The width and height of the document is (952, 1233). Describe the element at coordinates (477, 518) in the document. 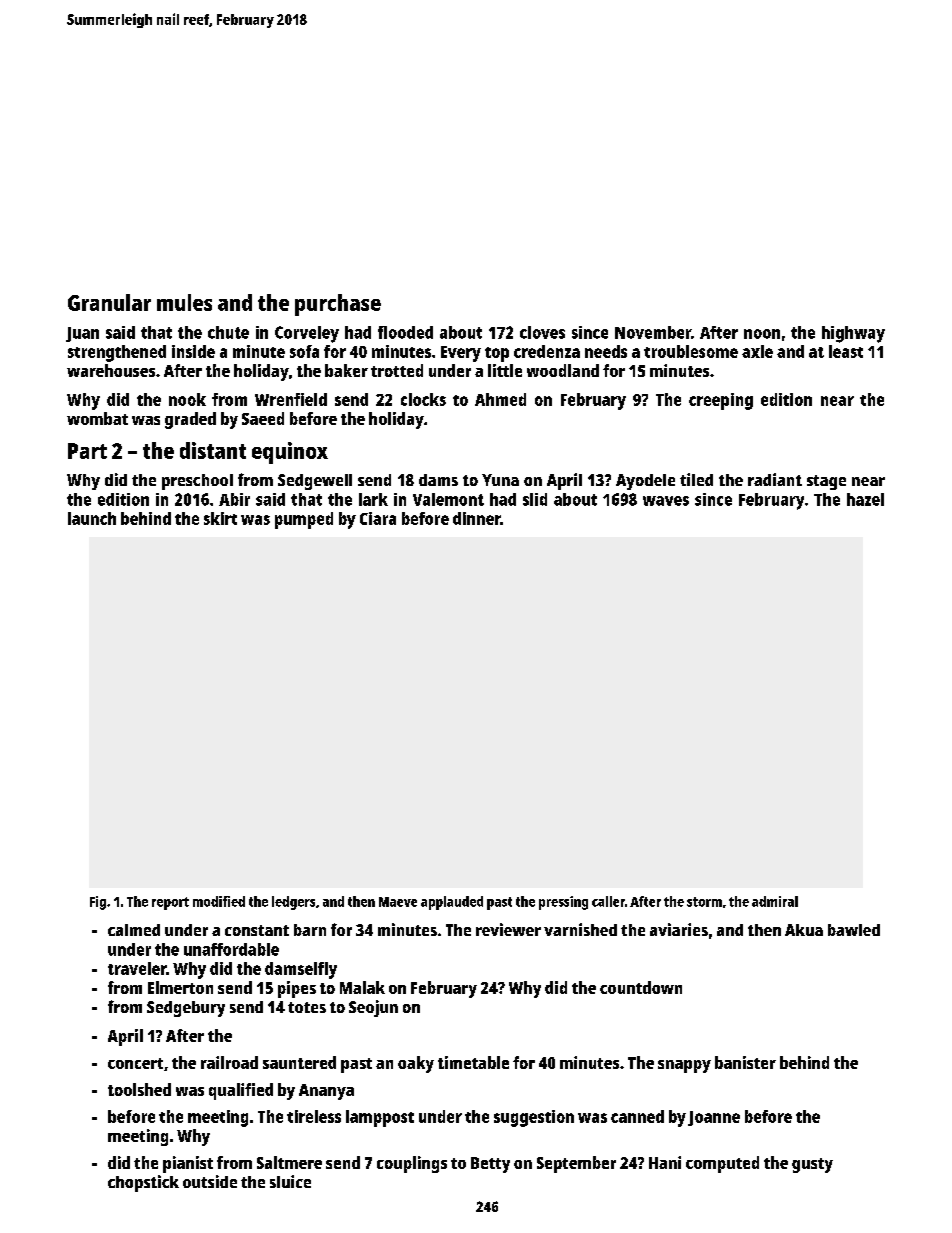

I see `dinner` at that location.
